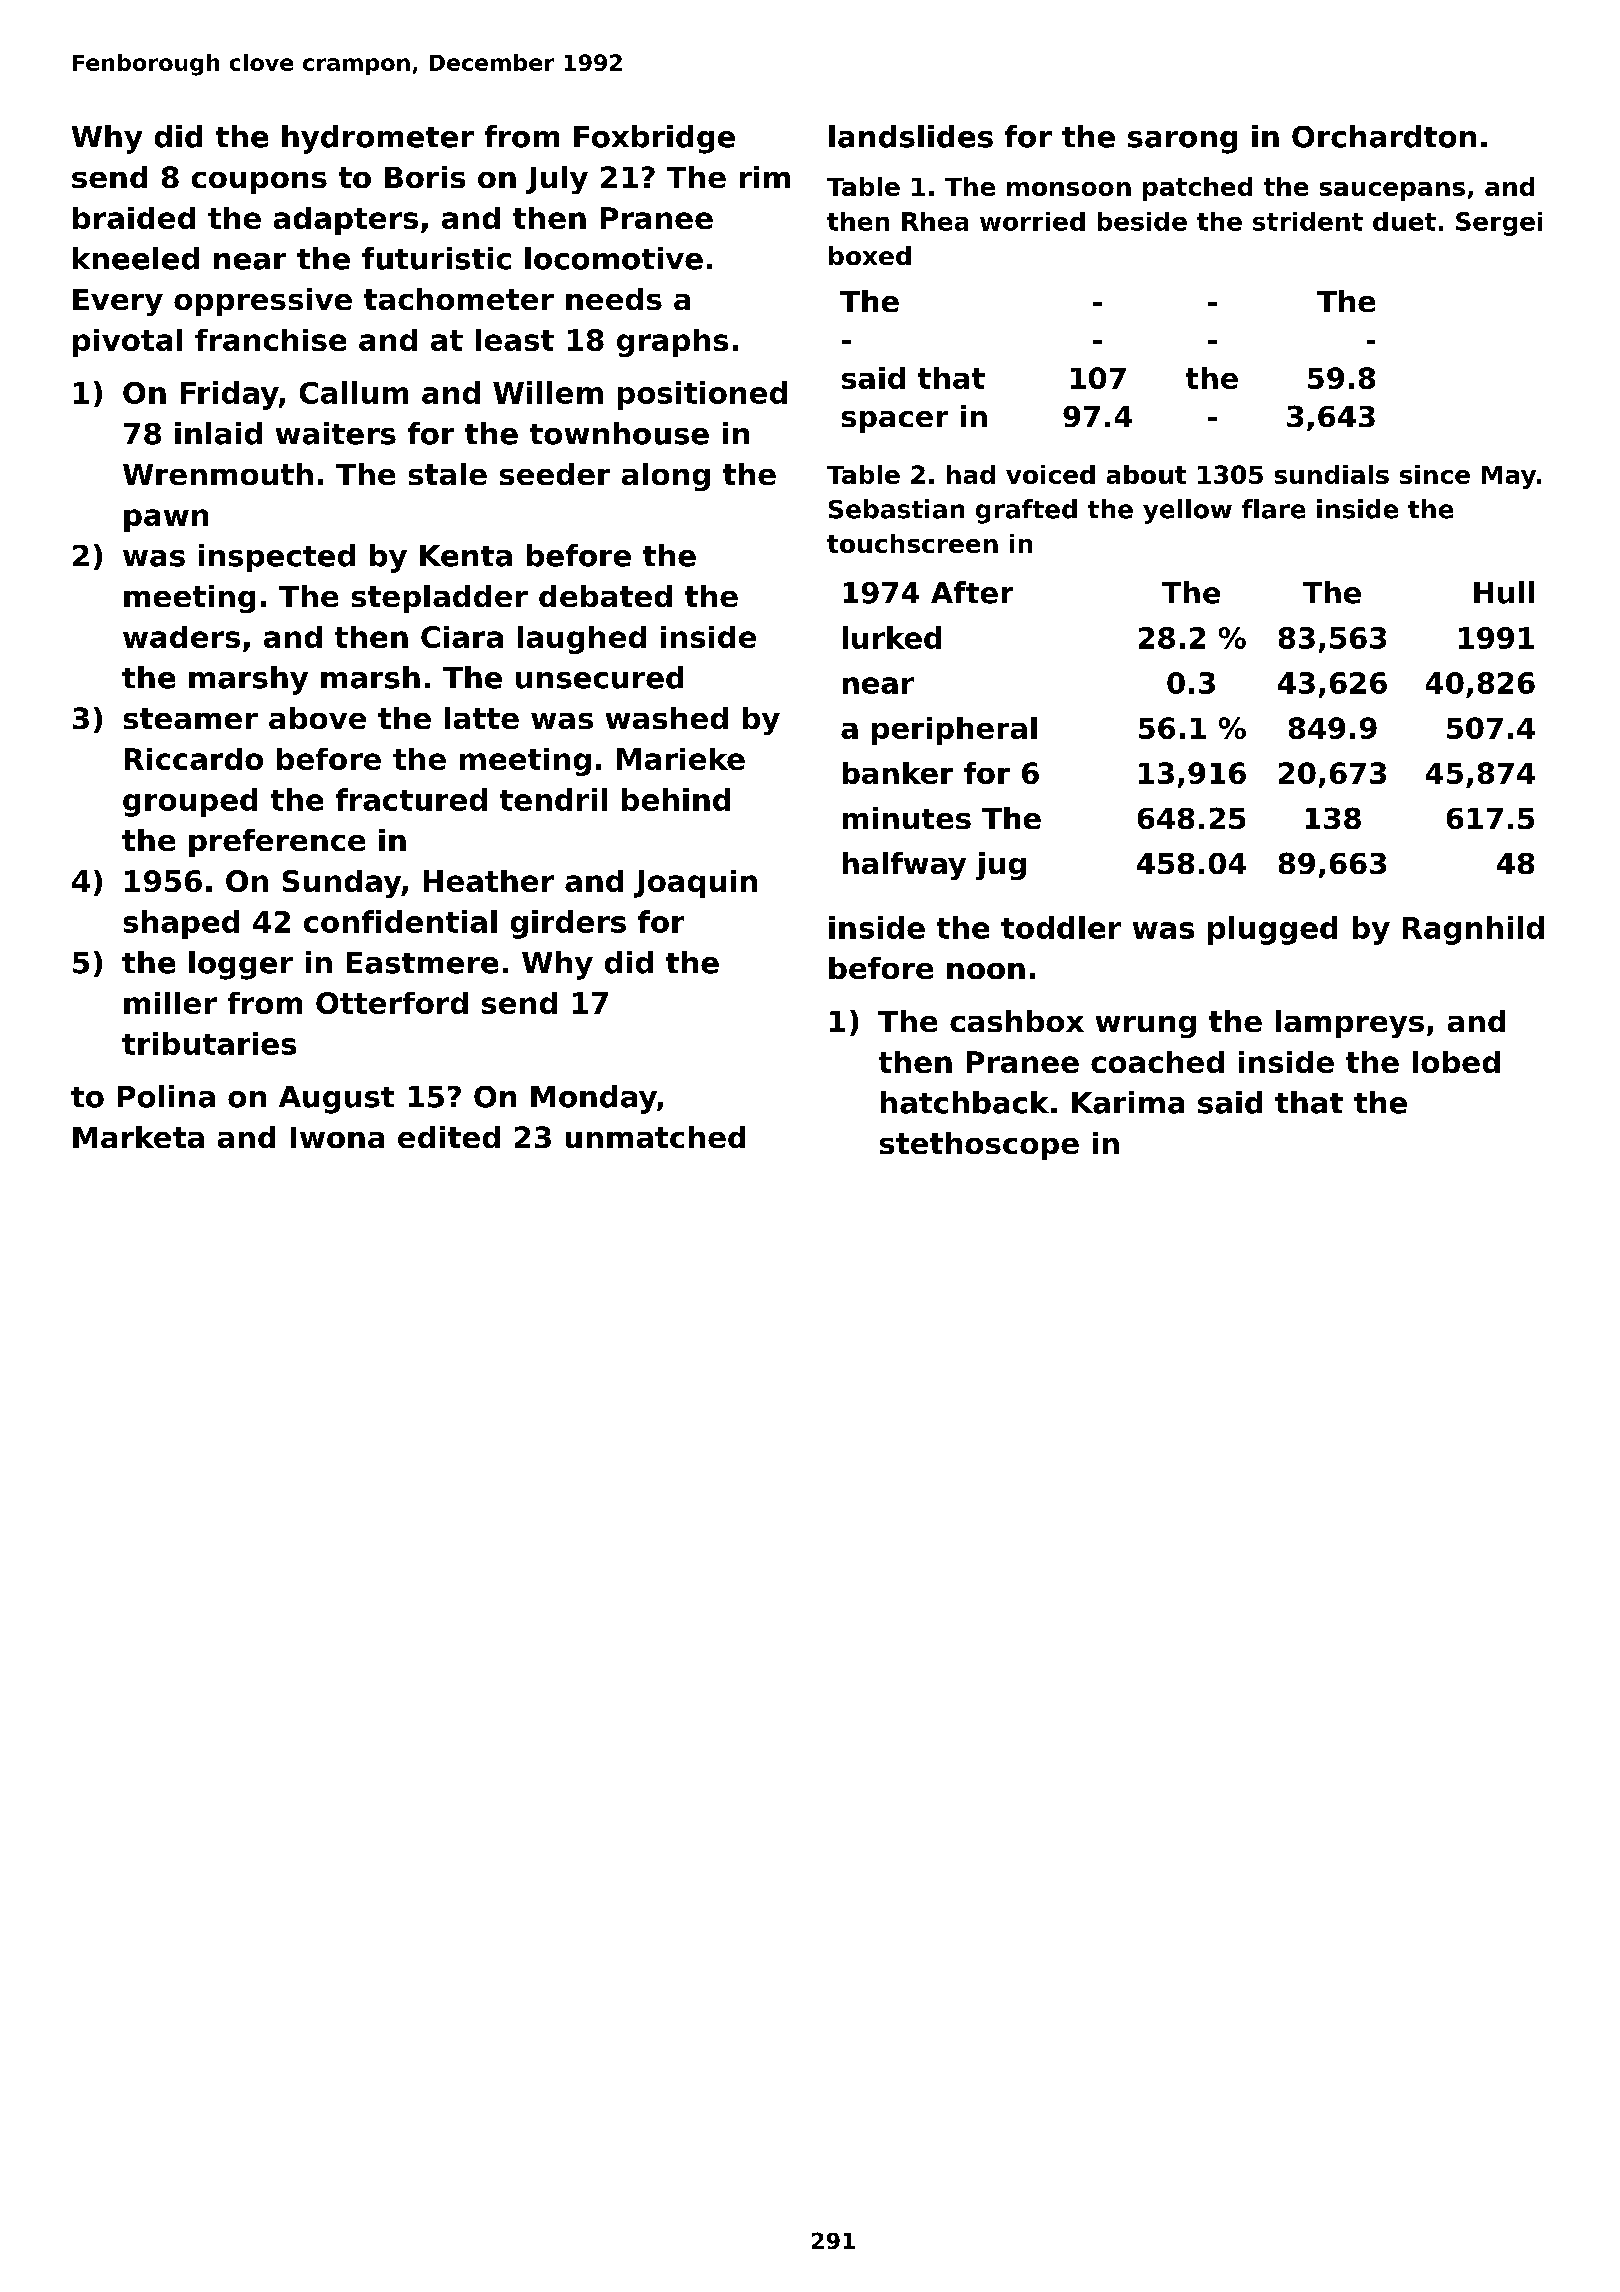 The image size is (1620, 2292). I want to click on Monday, so click(594, 1099).
